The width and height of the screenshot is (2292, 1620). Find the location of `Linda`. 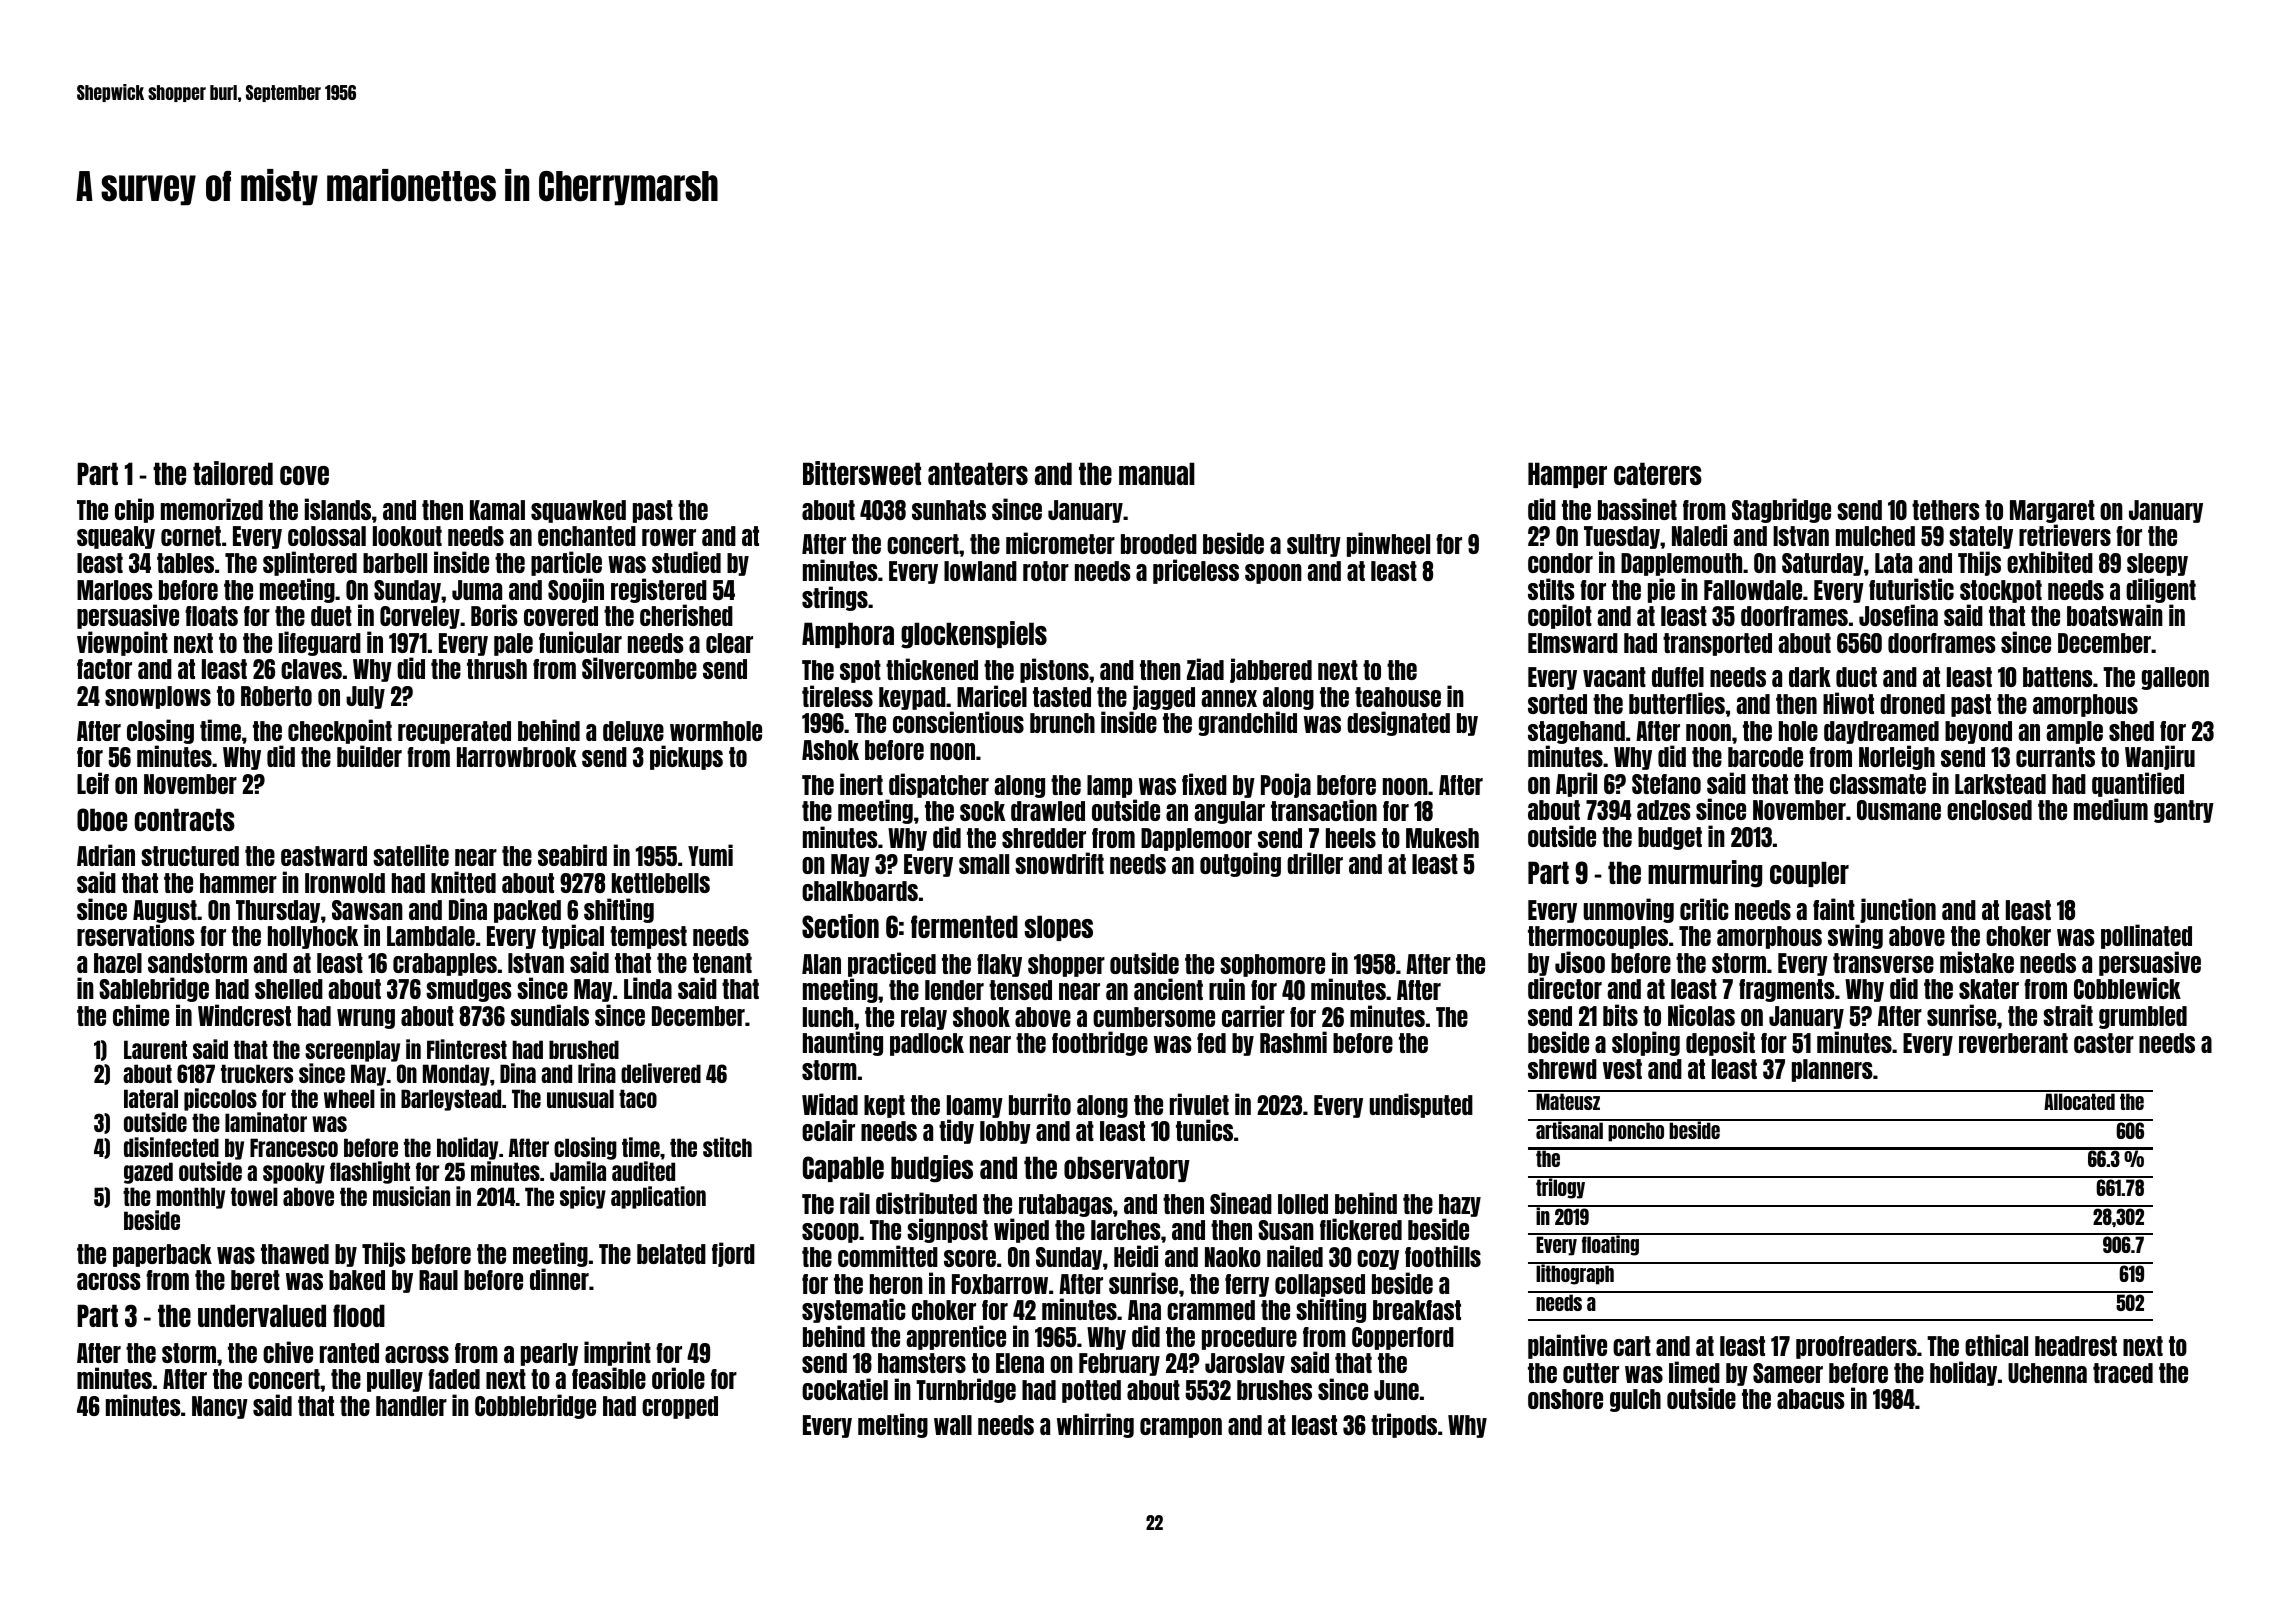

Linda is located at coordinates (648, 988).
